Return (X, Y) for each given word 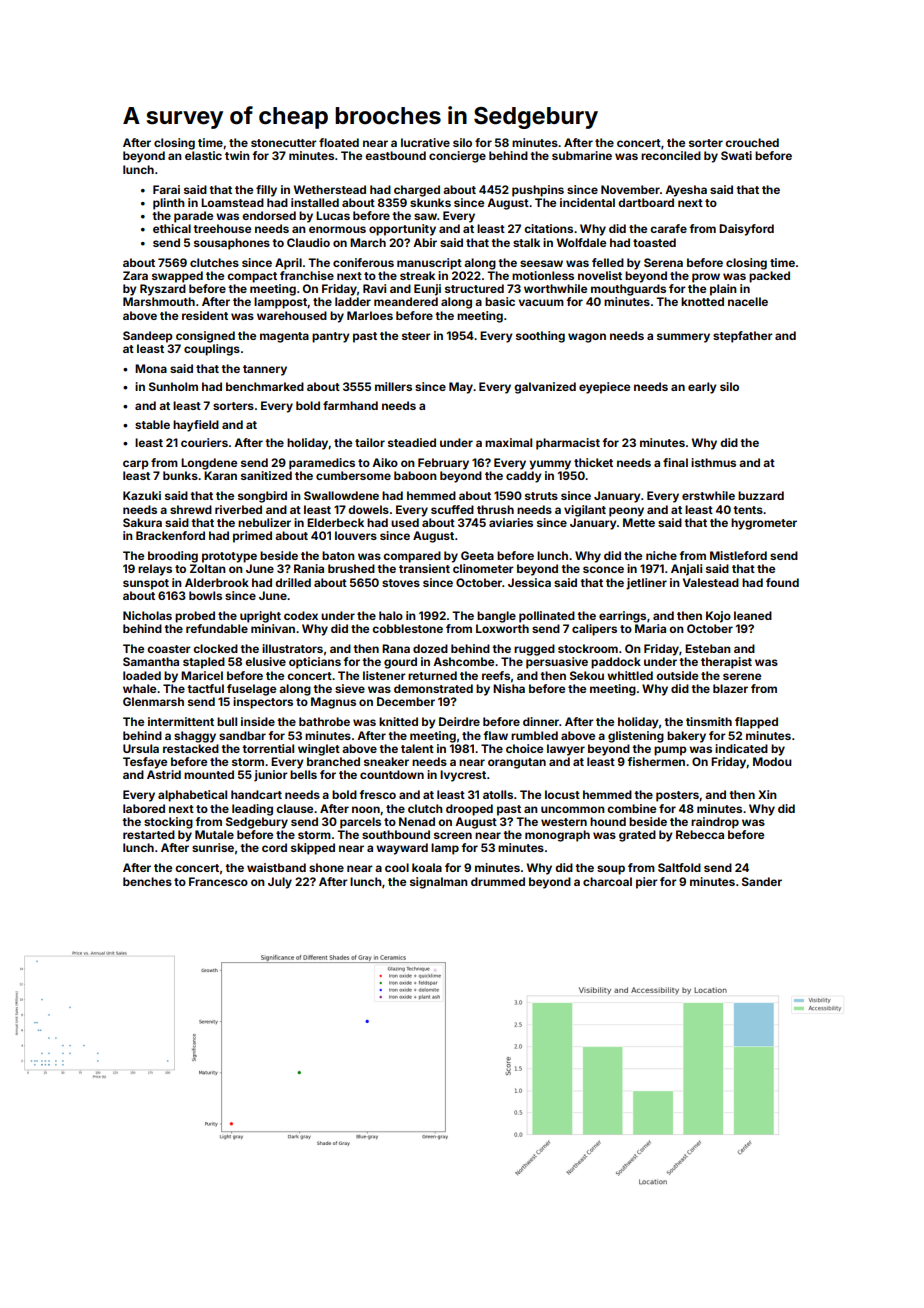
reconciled (671, 155)
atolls (498, 794)
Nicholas (147, 615)
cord (274, 847)
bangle (496, 617)
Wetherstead (330, 189)
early (702, 388)
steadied (412, 442)
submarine (582, 155)
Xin (767, 794)
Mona (151, 368)
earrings (622, 617)
